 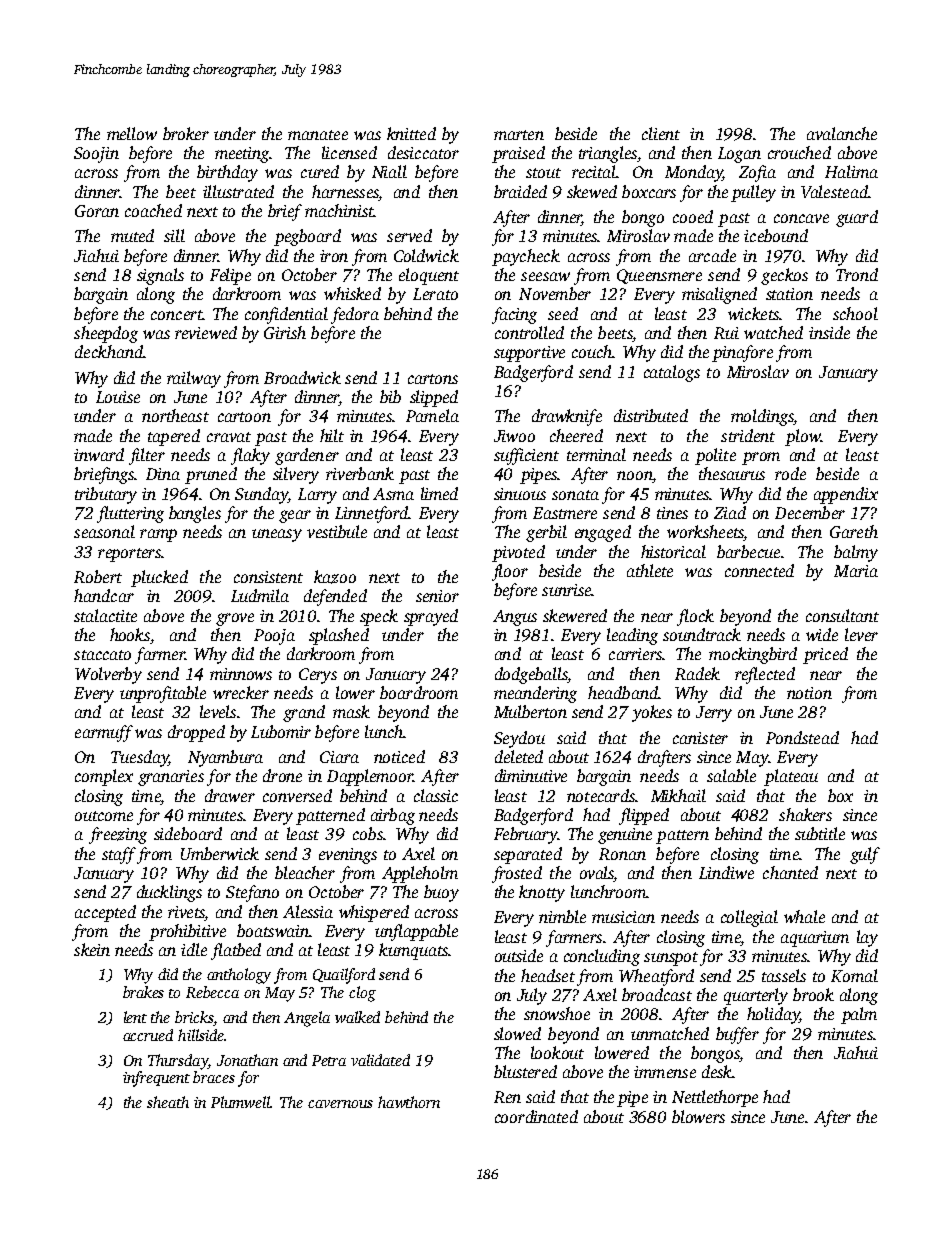 I want to click on gulf, so click(x=865, y=855).
